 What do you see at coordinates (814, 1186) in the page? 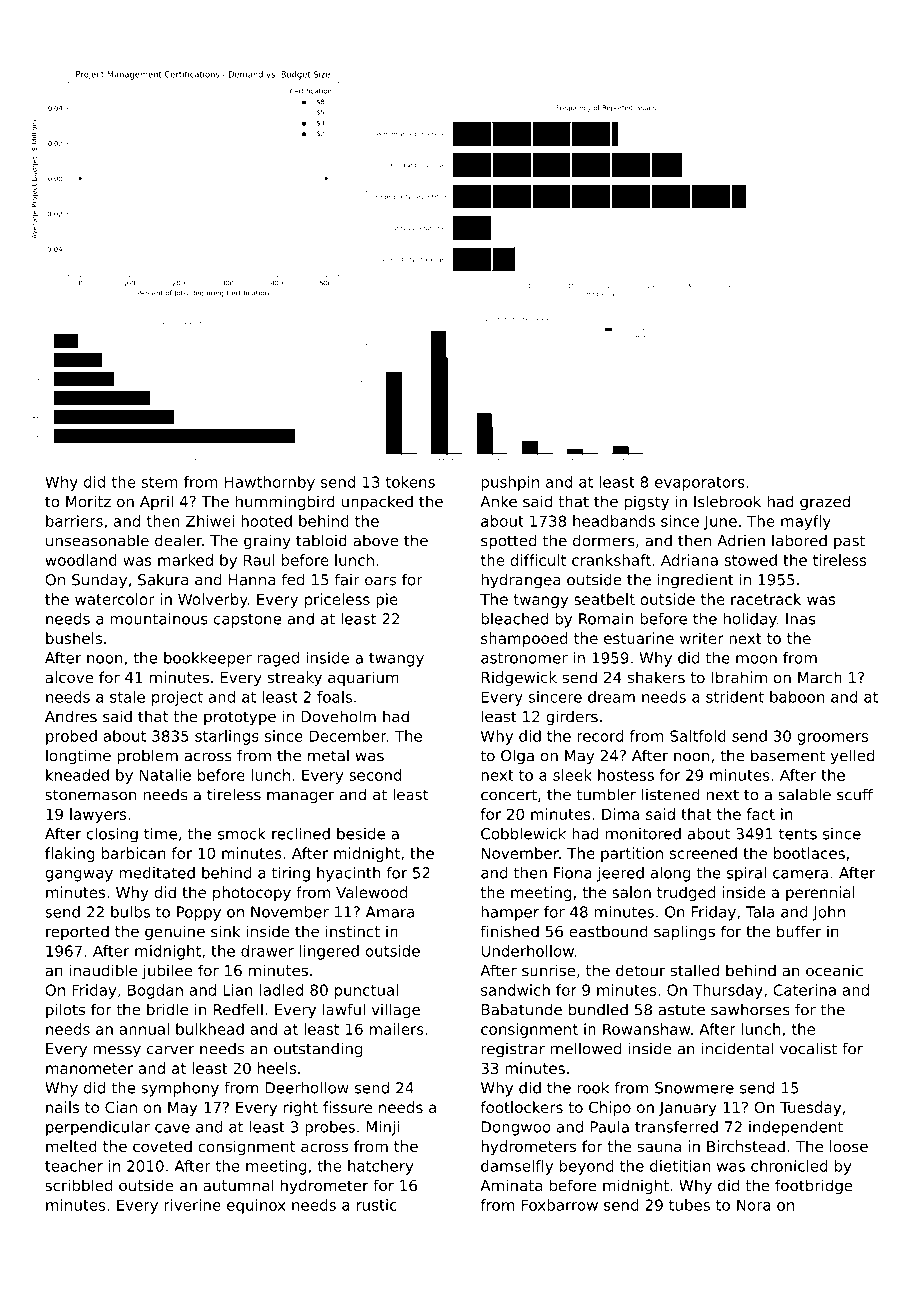
I see `footbridge` at bounding box center [814, 1186].
